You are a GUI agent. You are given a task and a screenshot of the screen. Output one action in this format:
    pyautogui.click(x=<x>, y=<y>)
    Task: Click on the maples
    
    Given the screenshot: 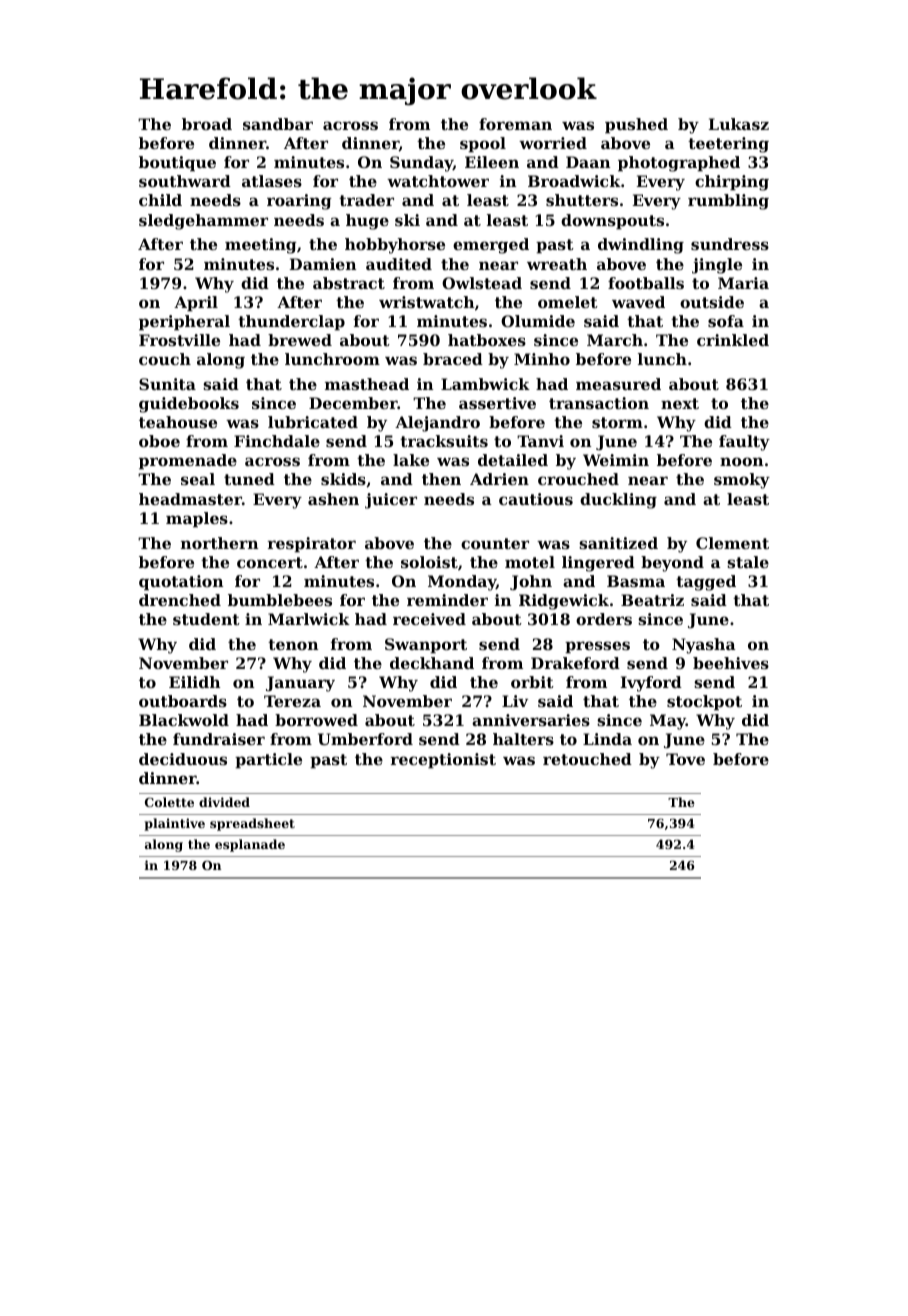 What is the action you would take?
    pyautogui.click(x=197, y=520)
